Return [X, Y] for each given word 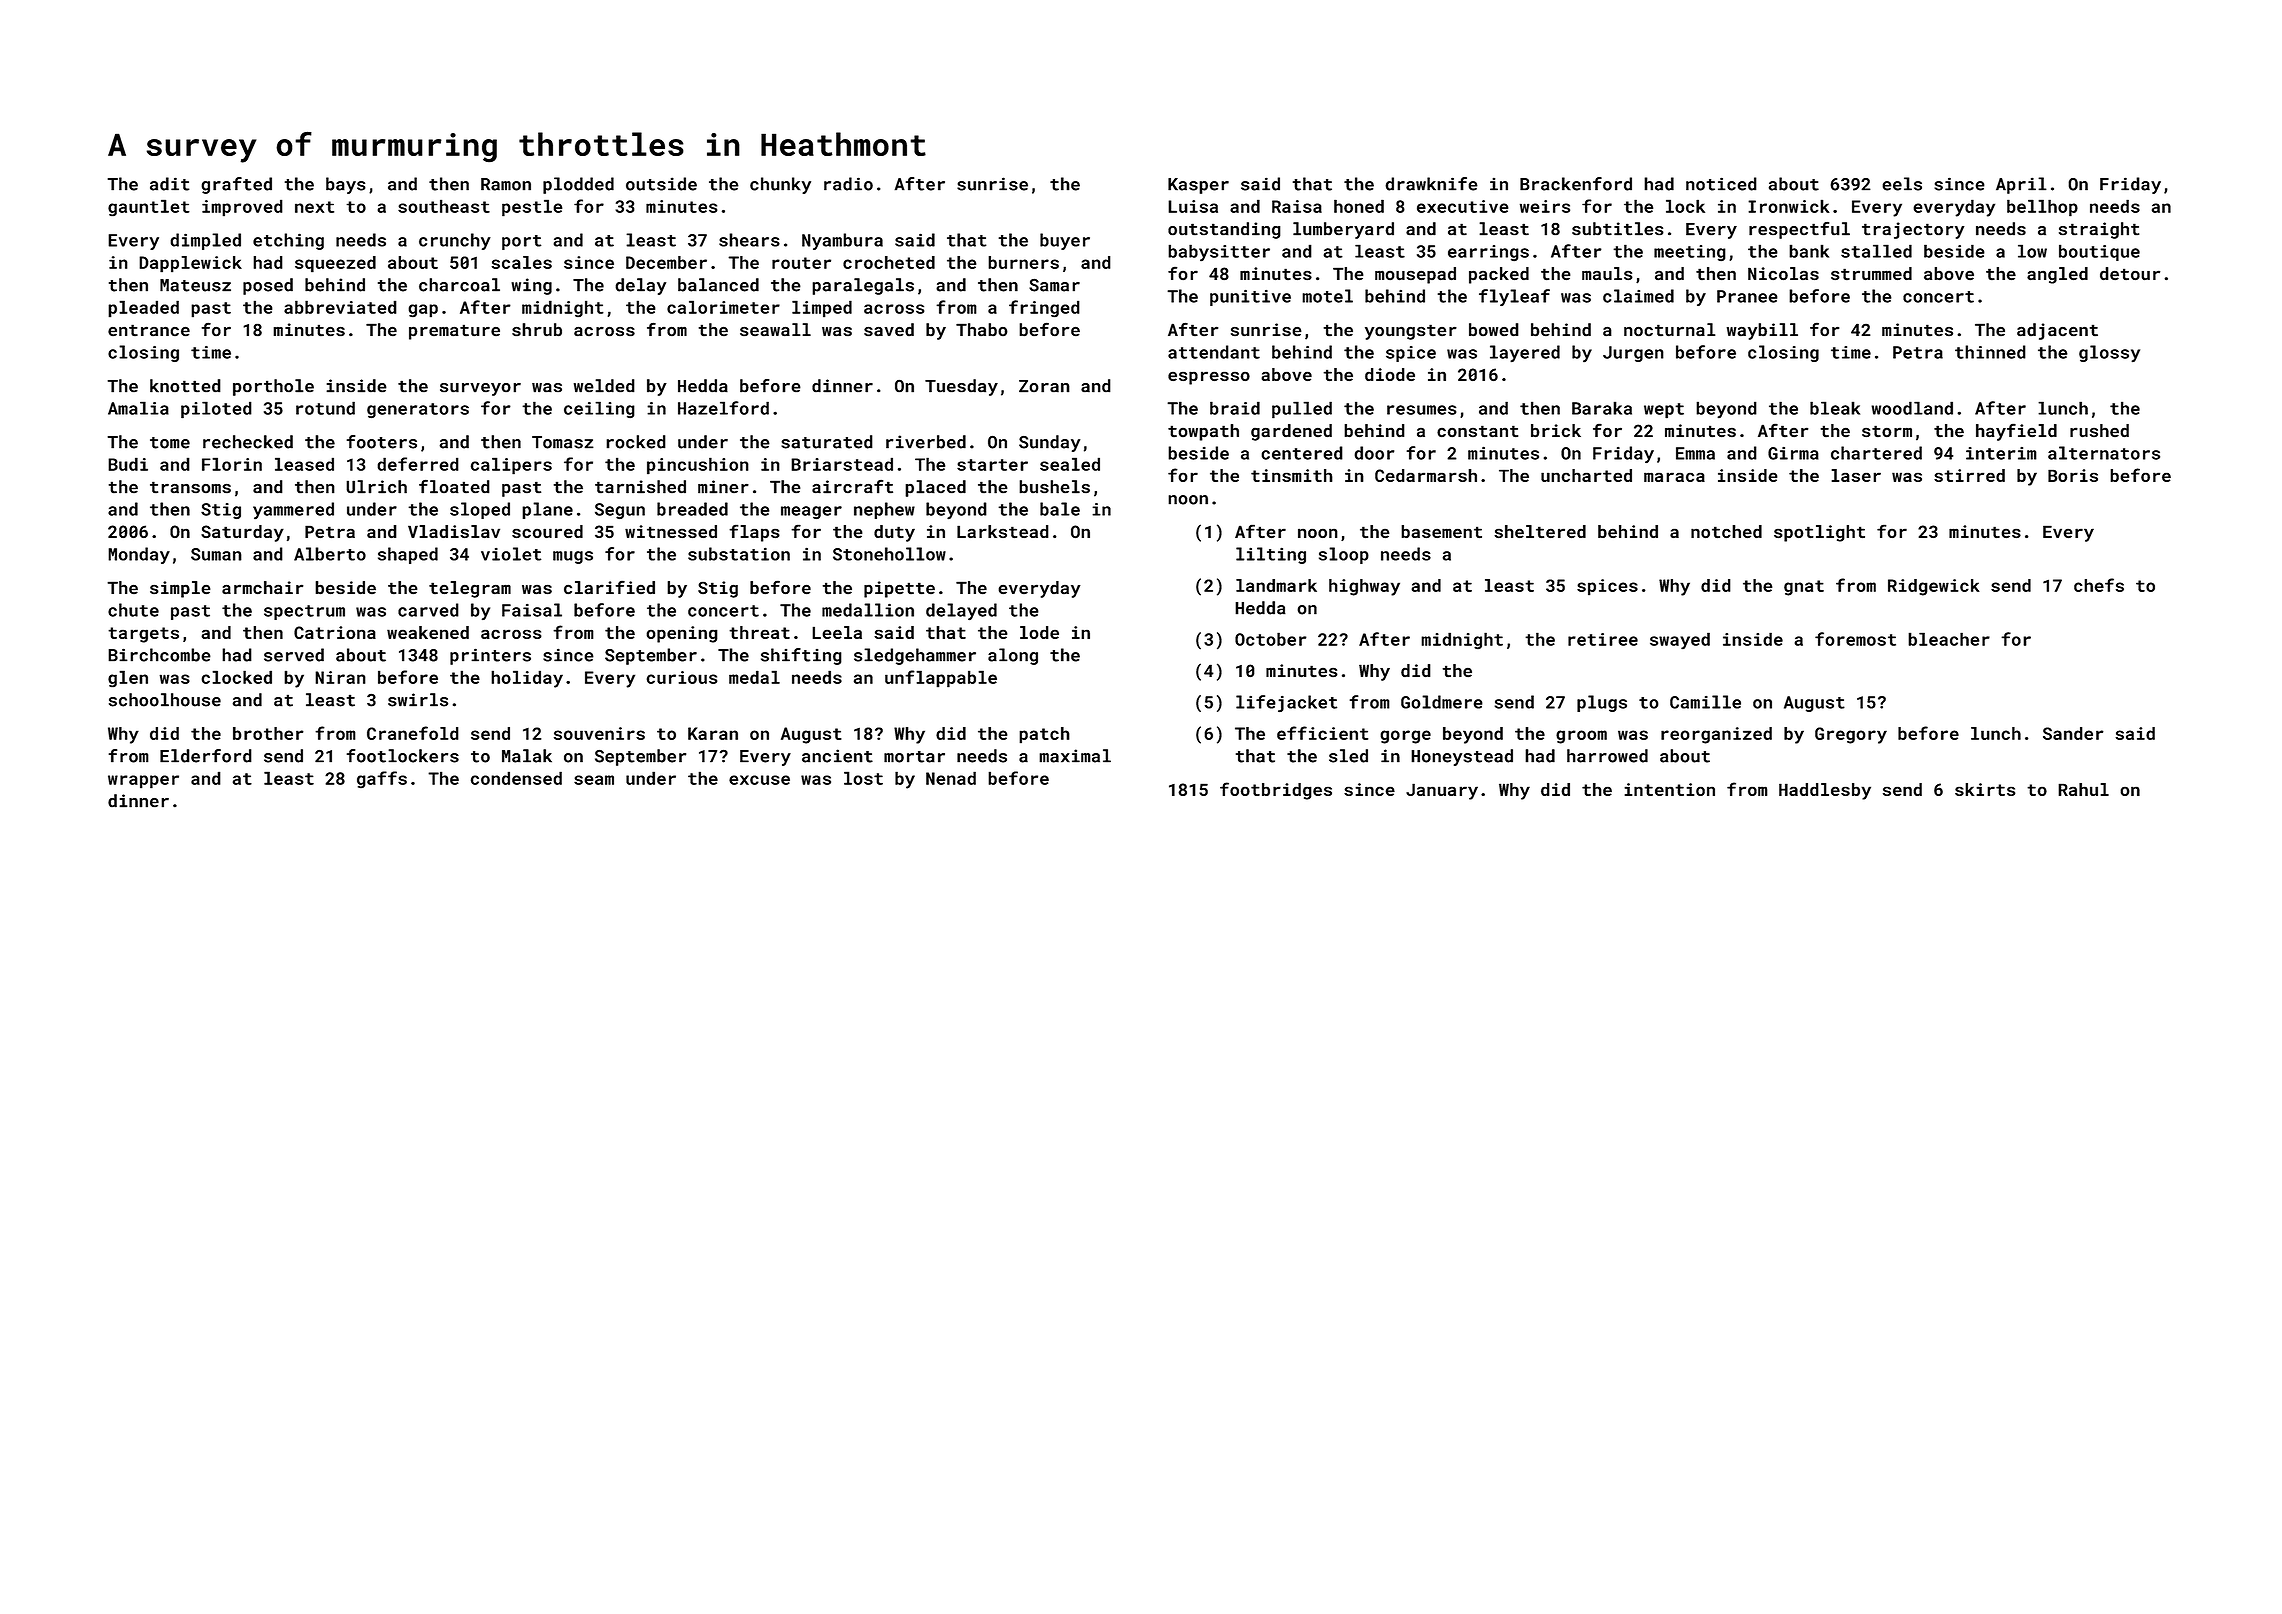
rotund [325, 408]
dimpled [205, 241]
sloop [1344, 555]
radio [848, 184]
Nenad [951, 778]
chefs [2099, 585]
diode [1390, 374]
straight [2099, 230]
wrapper [143, 782]
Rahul [2083, 789]
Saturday [242, 533]
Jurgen [1633, 354]
